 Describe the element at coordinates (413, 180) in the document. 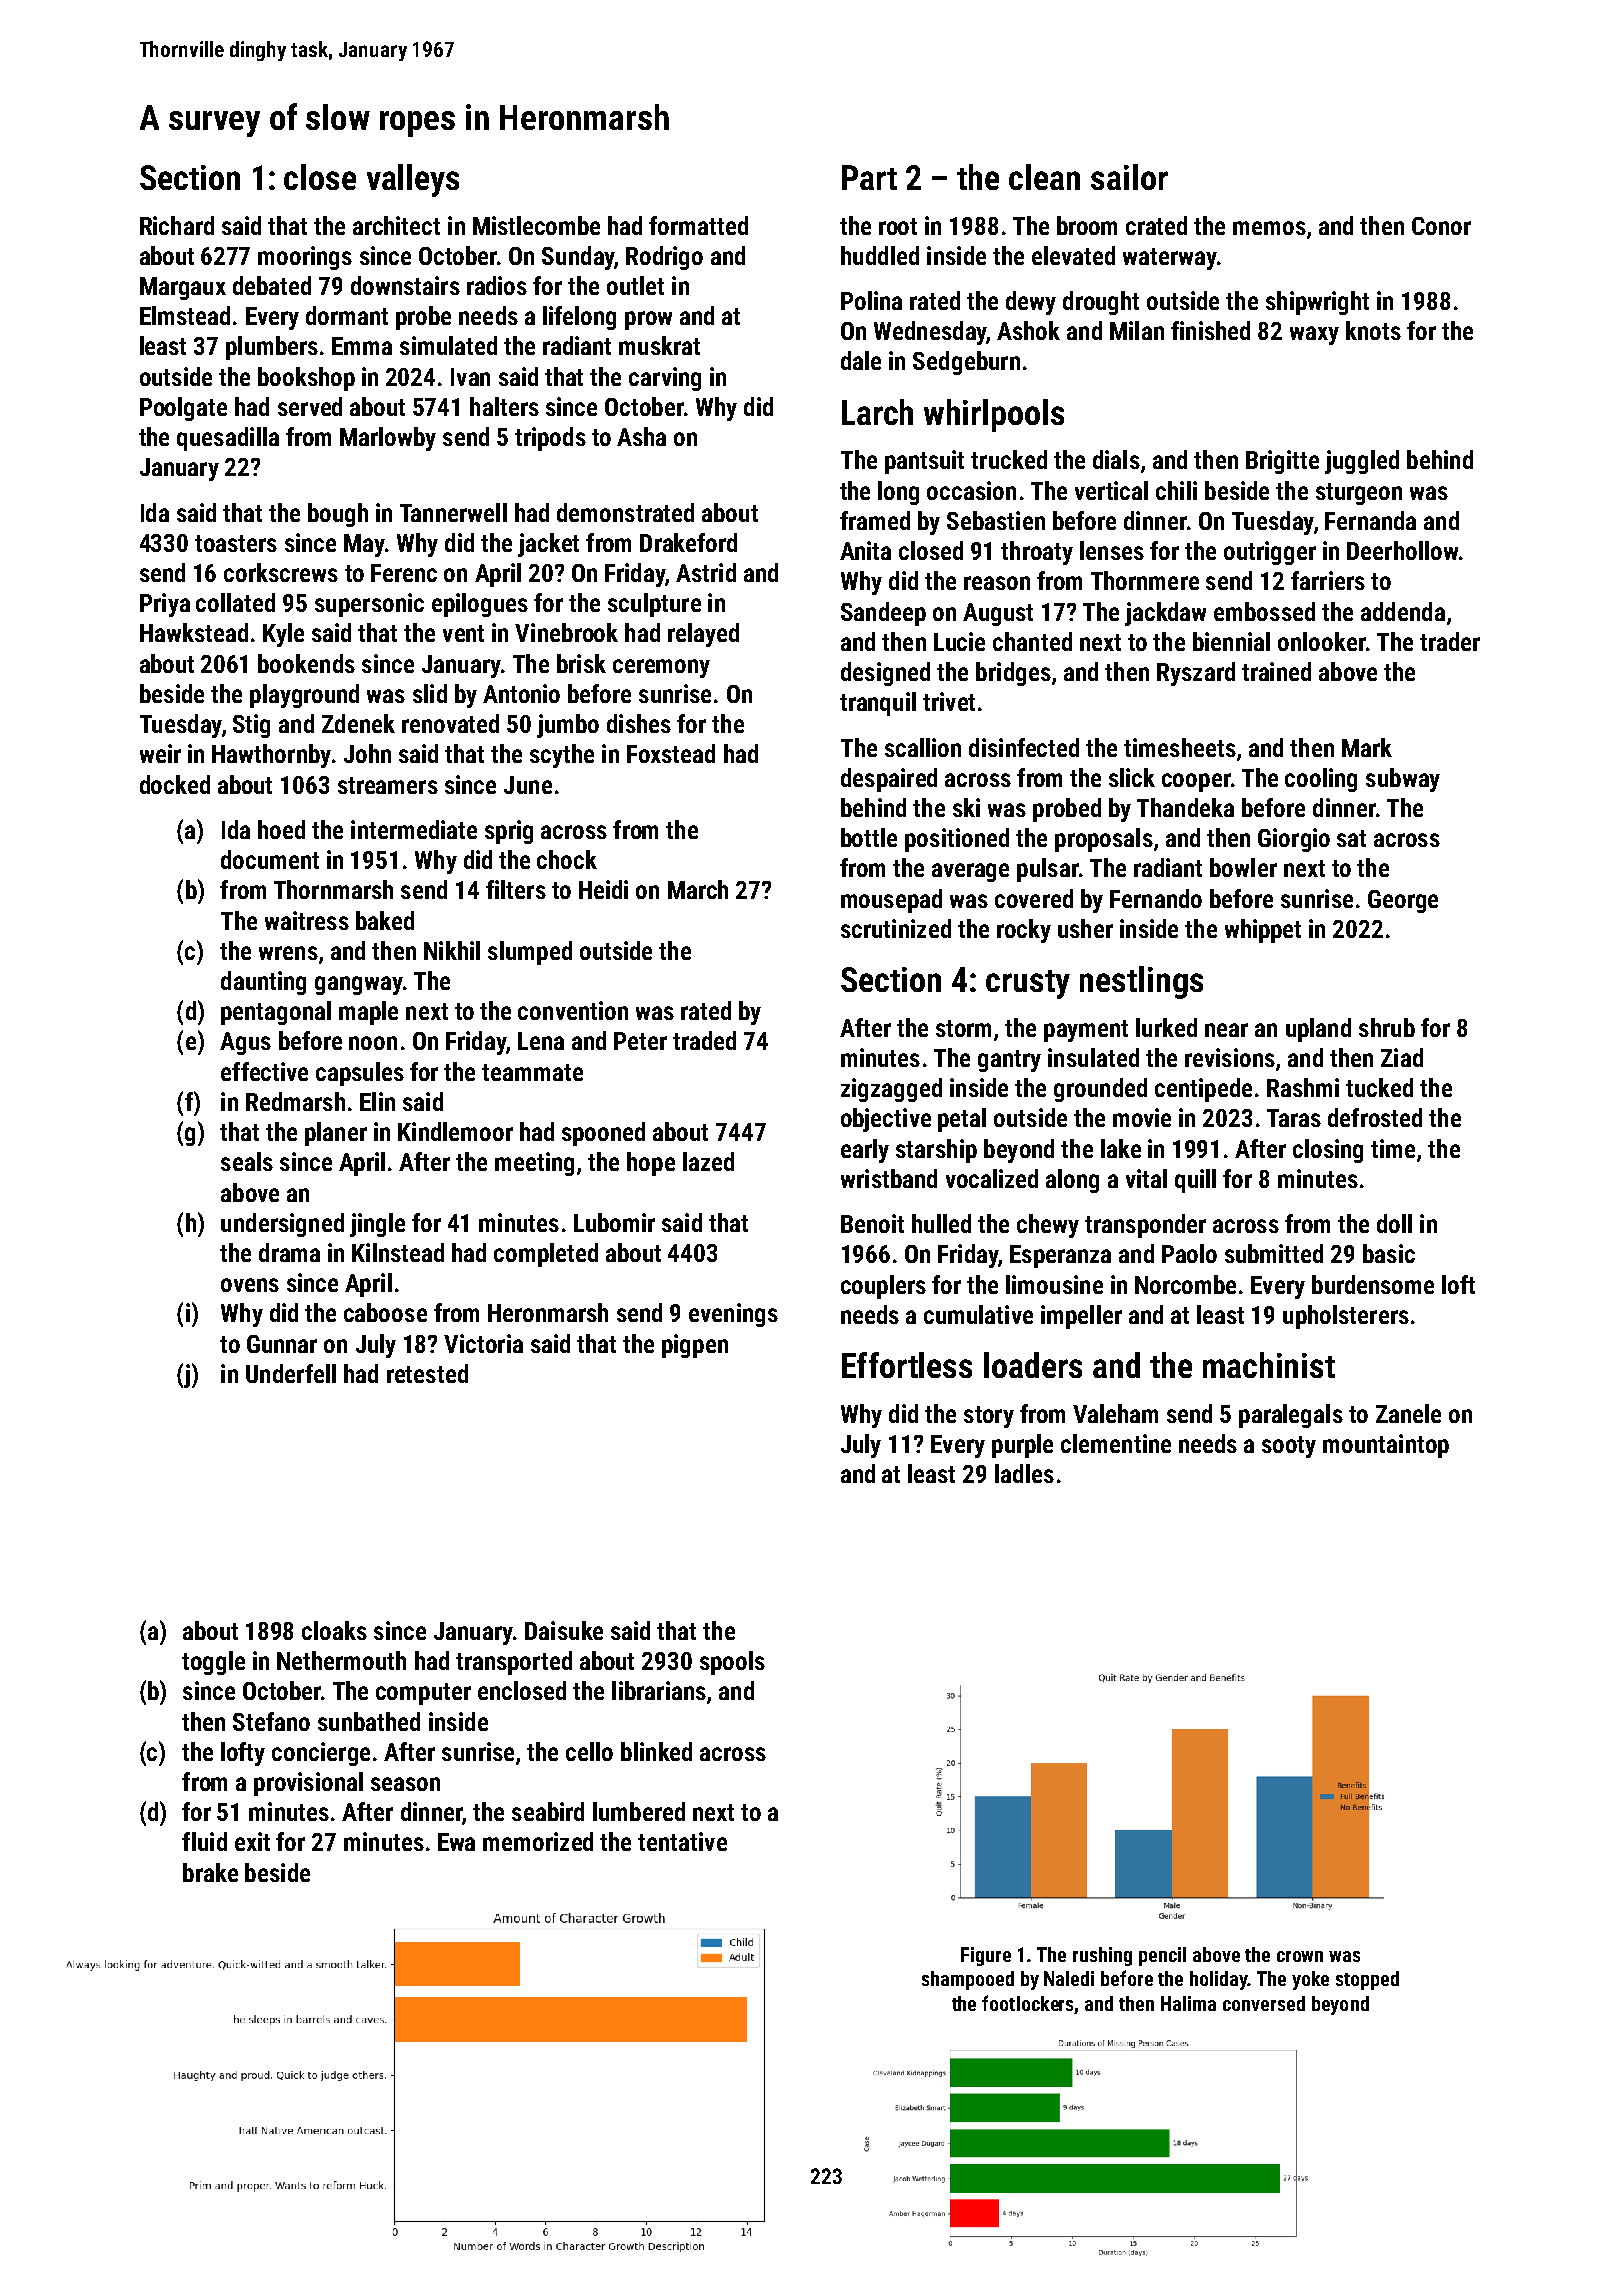

I see `valleys` at that location.
